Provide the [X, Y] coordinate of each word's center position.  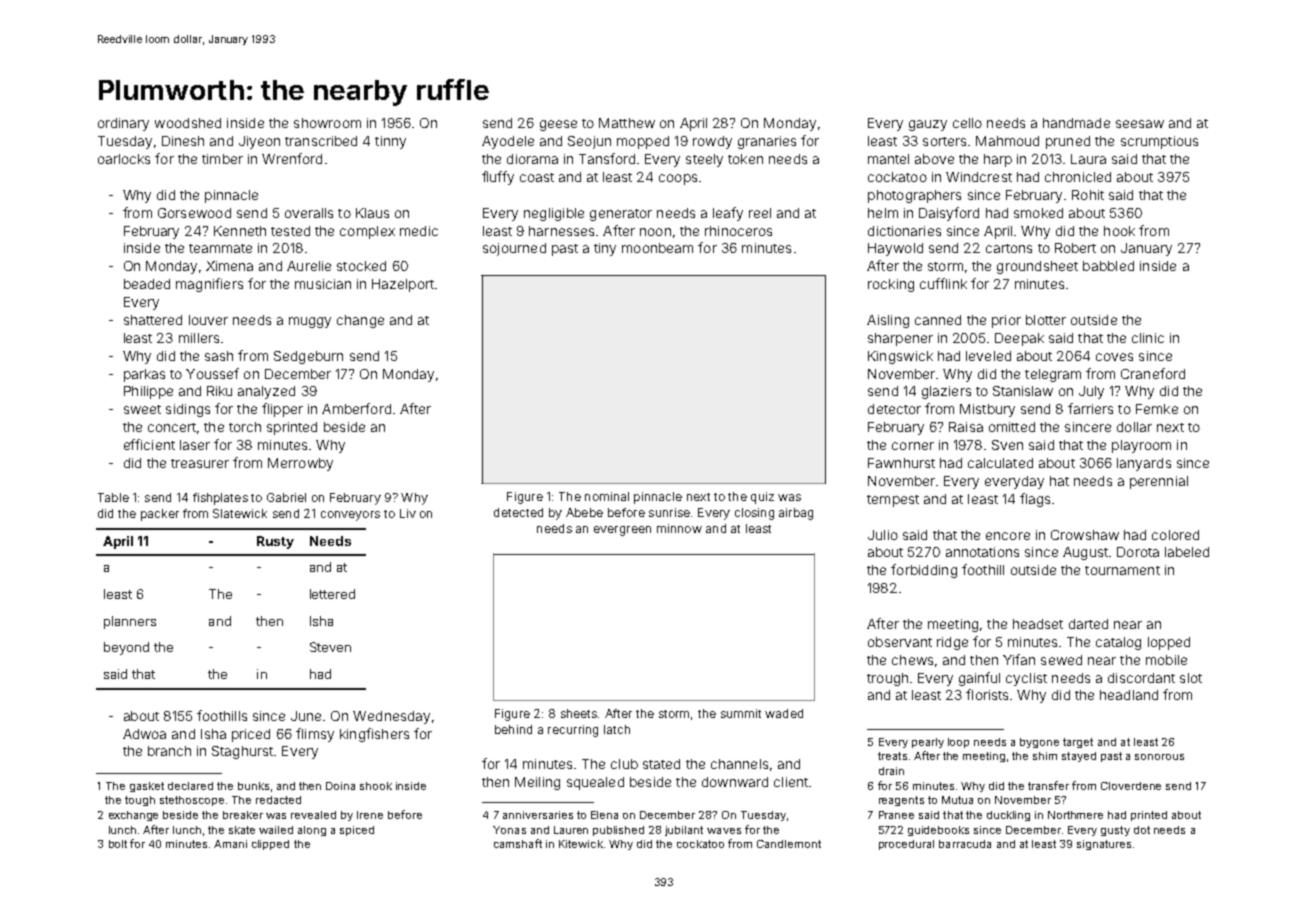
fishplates [220, 499]
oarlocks [124, 159]
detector [894, 409]
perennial [1159, 482]
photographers [914, 196]
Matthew [627, 123]
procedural [906, 845]
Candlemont [789, 844]
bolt [118, 844]
